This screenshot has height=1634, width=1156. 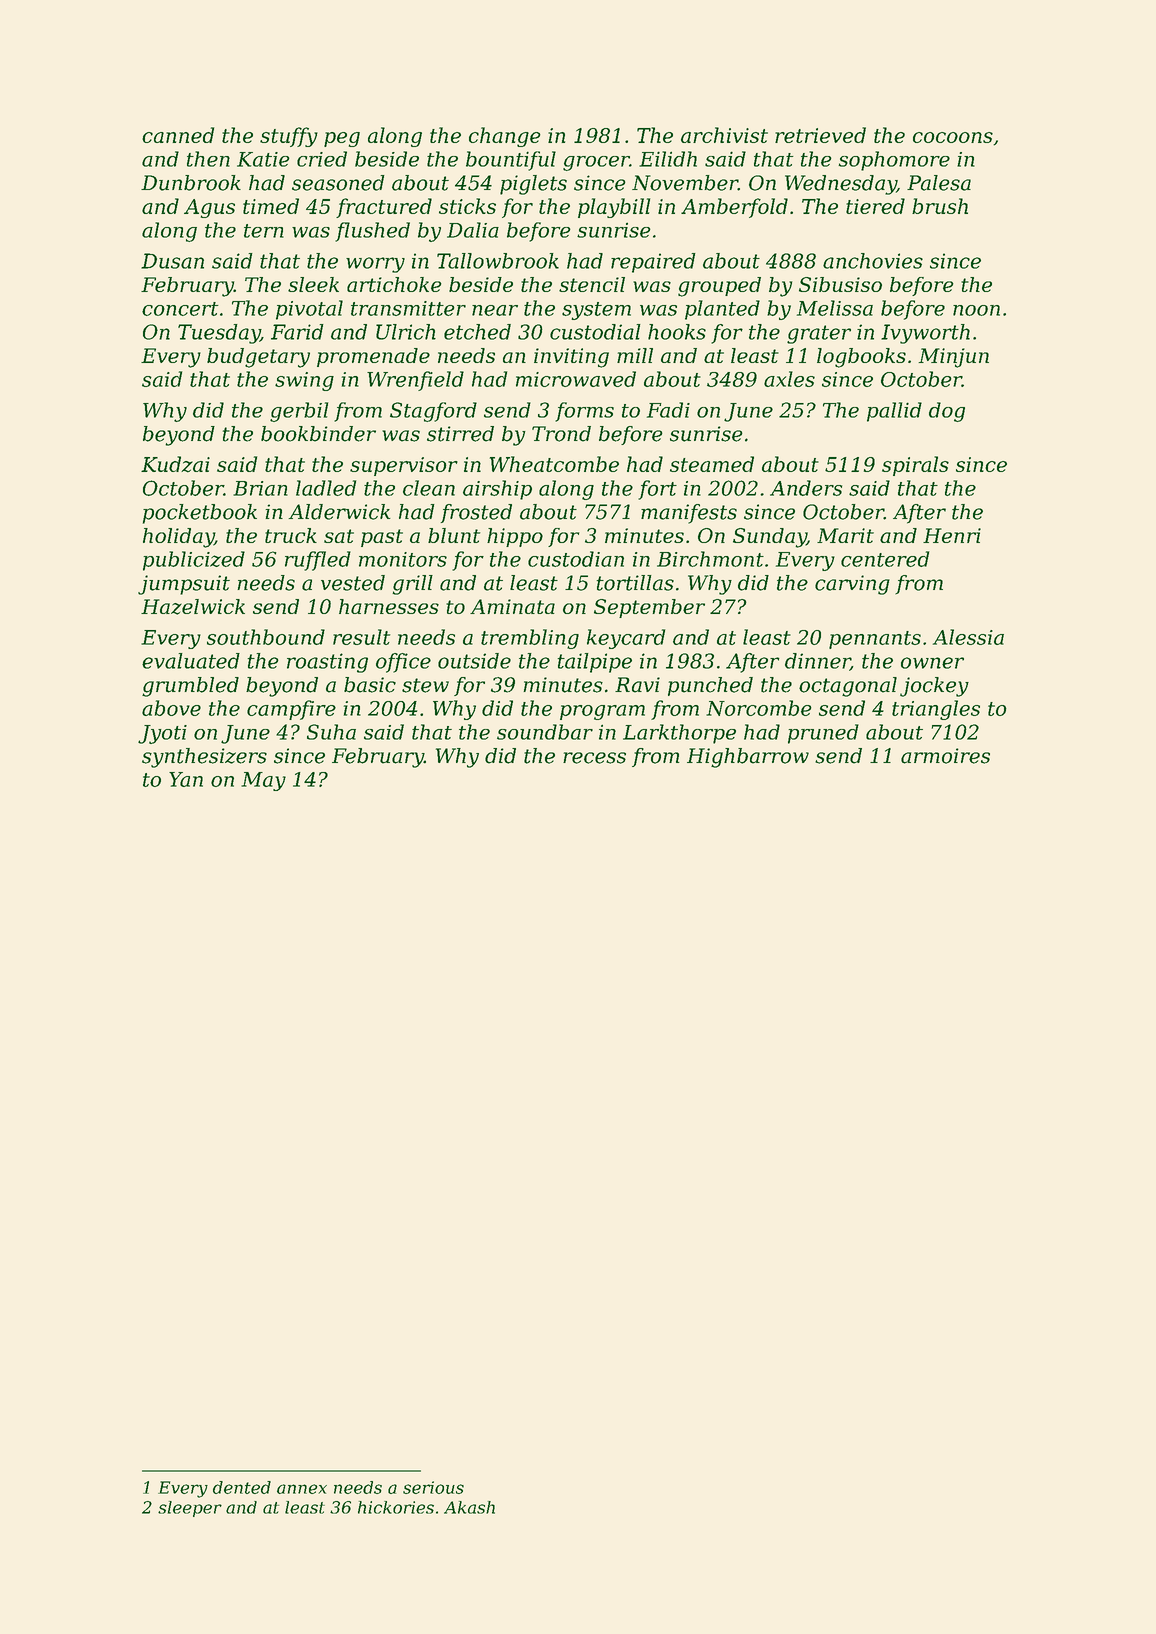 What do you see at coordinates (190, 1509) in the screenshot?
I see `sleeper` at bounding box center [190, 1509].
